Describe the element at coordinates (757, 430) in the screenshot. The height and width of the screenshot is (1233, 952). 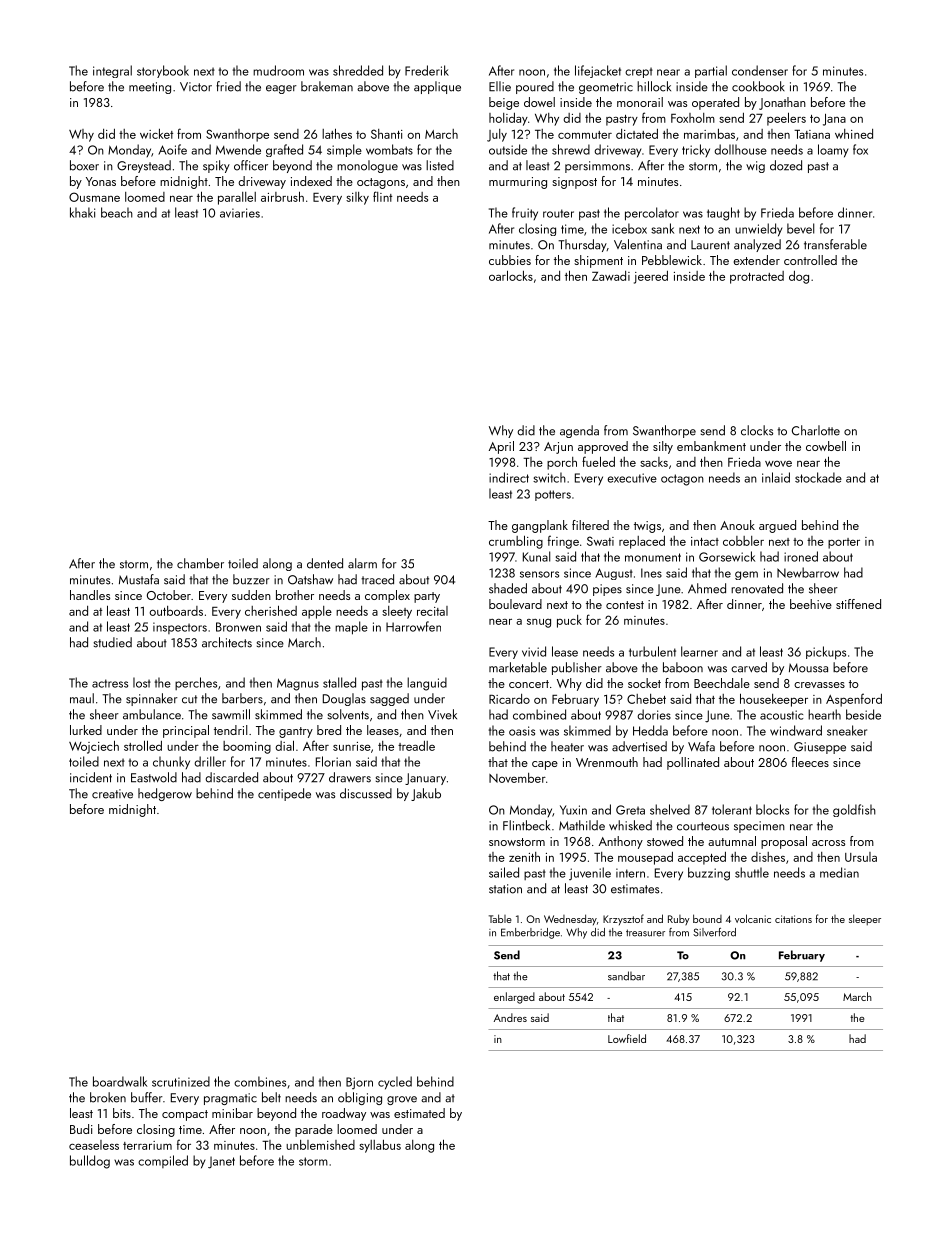
I see `clocks` at that location.
